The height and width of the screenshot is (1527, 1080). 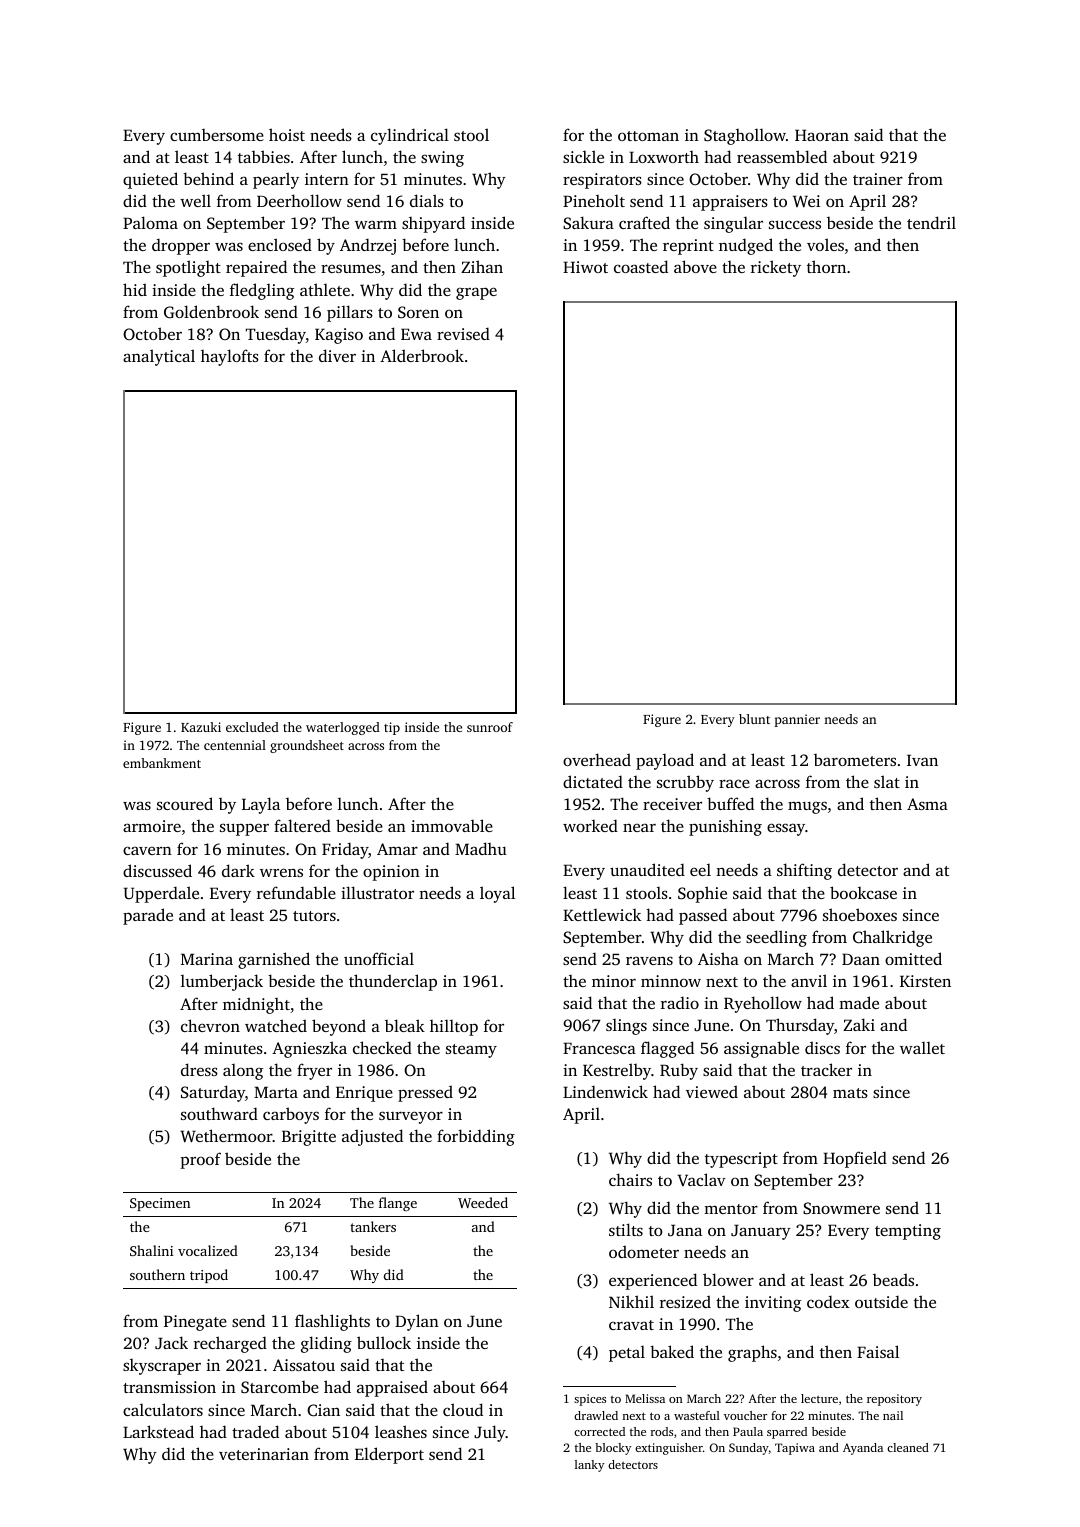 What do you see at coordinates (745, 1415) in the screenshot?
I see `voucher` at bounding box center [745, 1415].
